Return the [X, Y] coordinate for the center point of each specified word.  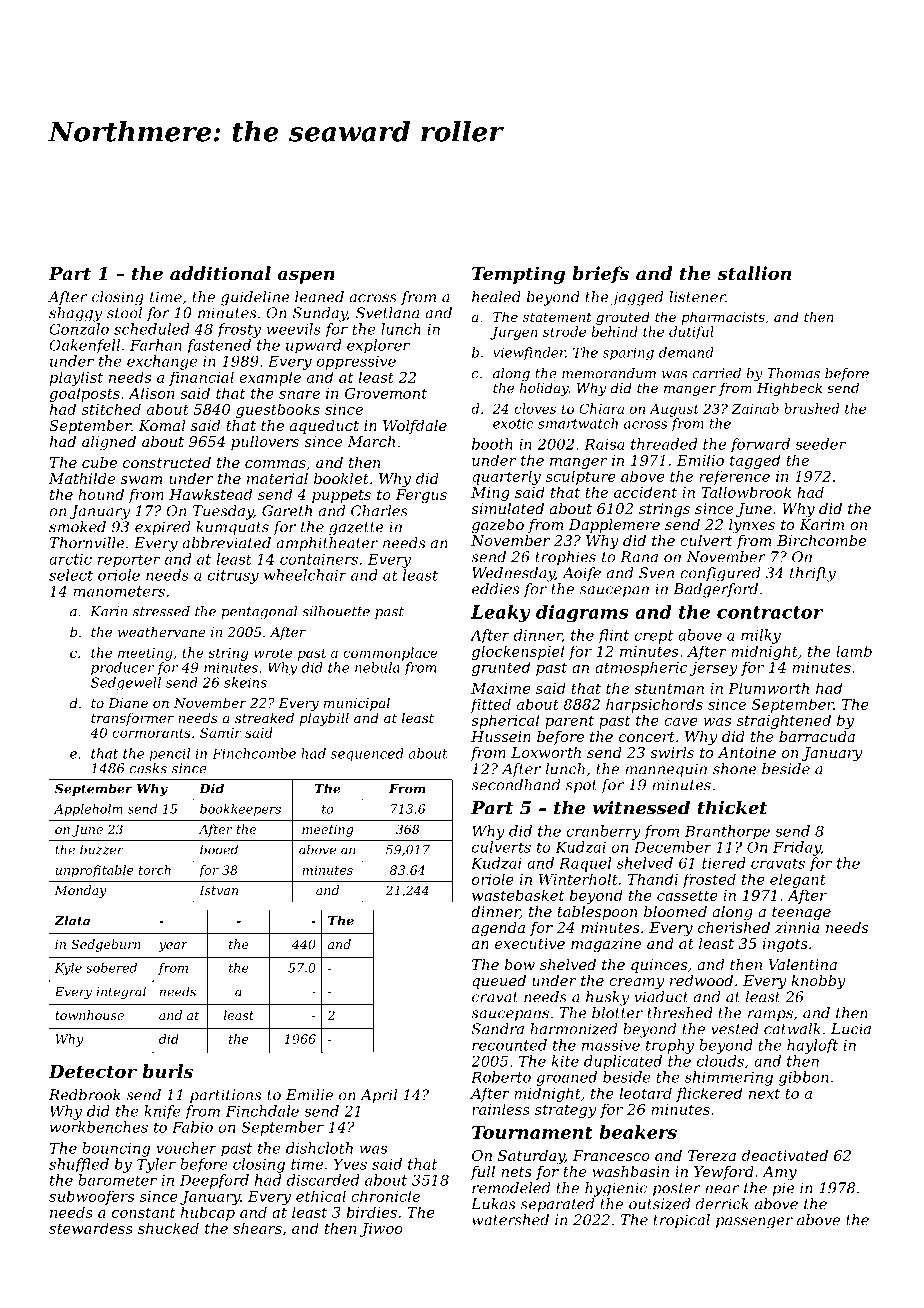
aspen [306, 277]
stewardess [91, 1228]
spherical [505, 721]
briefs [600, 275]
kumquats [232, 528]
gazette [356, 529]
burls [167, 1071]
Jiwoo [381, 1230]
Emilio [700, 460]
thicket [732, 807]
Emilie [309, 1095]
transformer [132, 719]
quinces [659, 966]
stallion [754, 273]
